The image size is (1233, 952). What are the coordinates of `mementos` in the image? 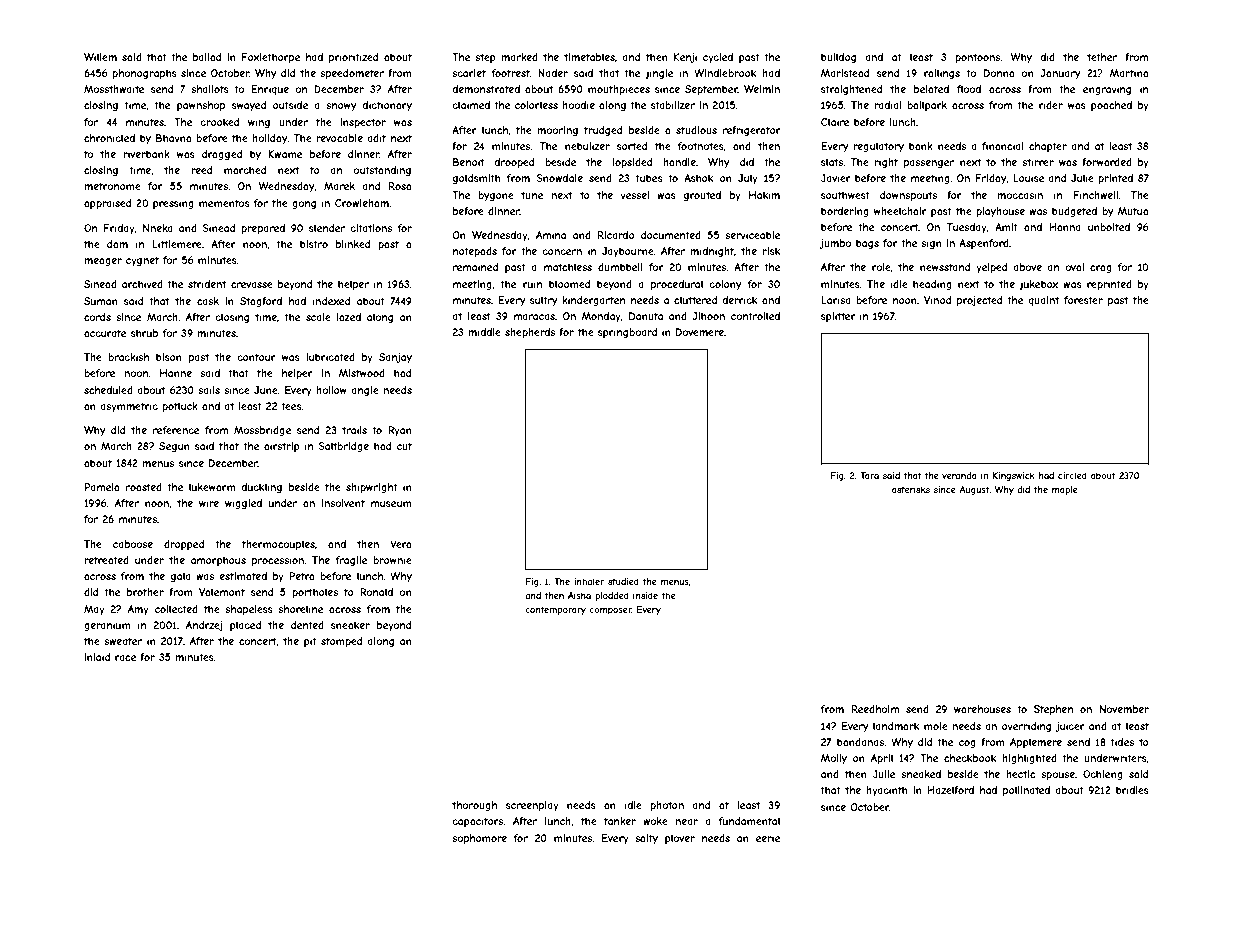 It's located at (224, 203).
